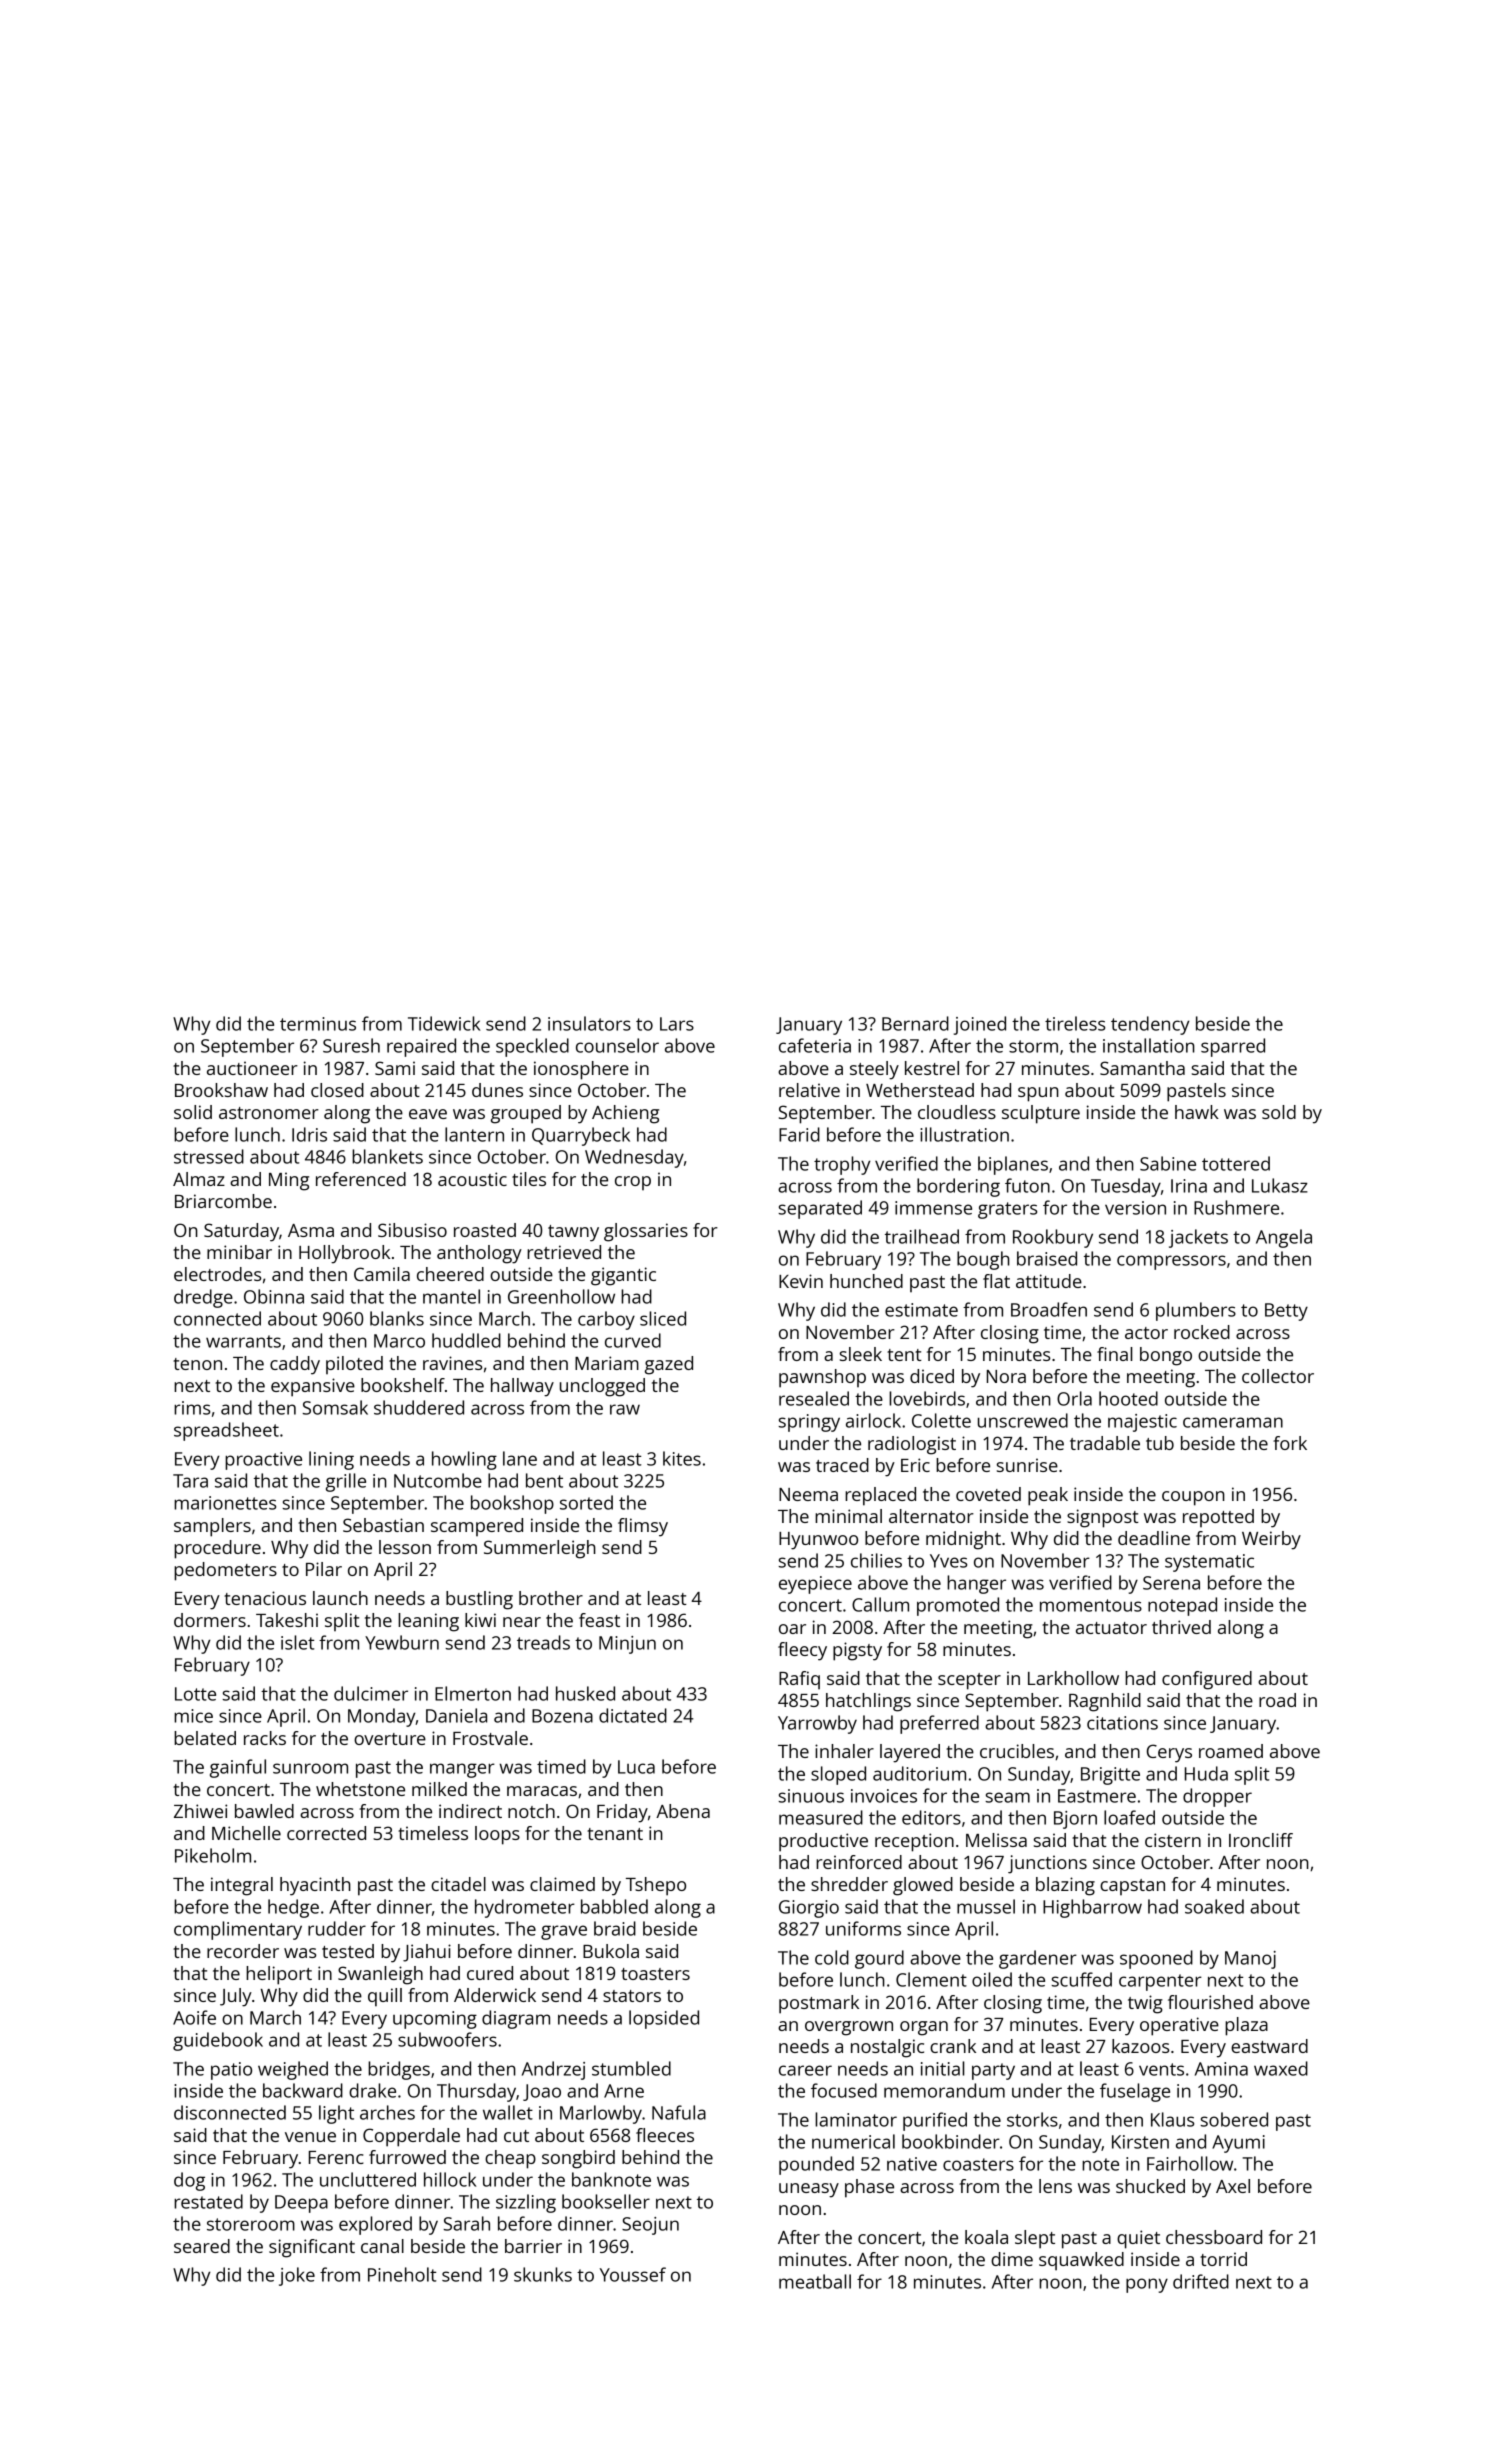  Describe the element at coordinates (395, 1068) in the screenshot. I see `Sami` at that location.
